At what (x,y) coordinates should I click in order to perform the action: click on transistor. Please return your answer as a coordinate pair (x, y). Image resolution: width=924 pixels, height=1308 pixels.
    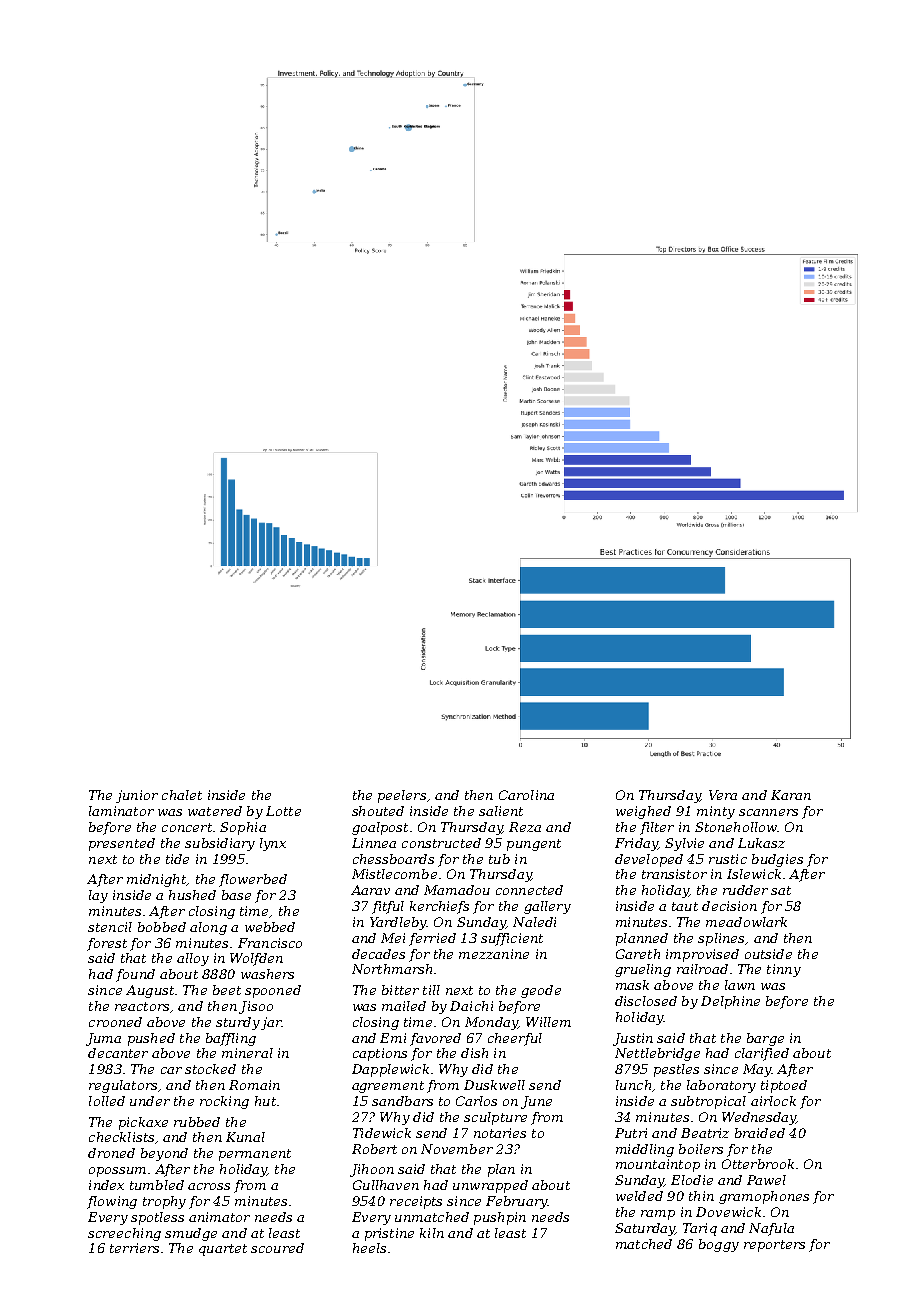
    Looking at the image, I should click on (674, 874).
